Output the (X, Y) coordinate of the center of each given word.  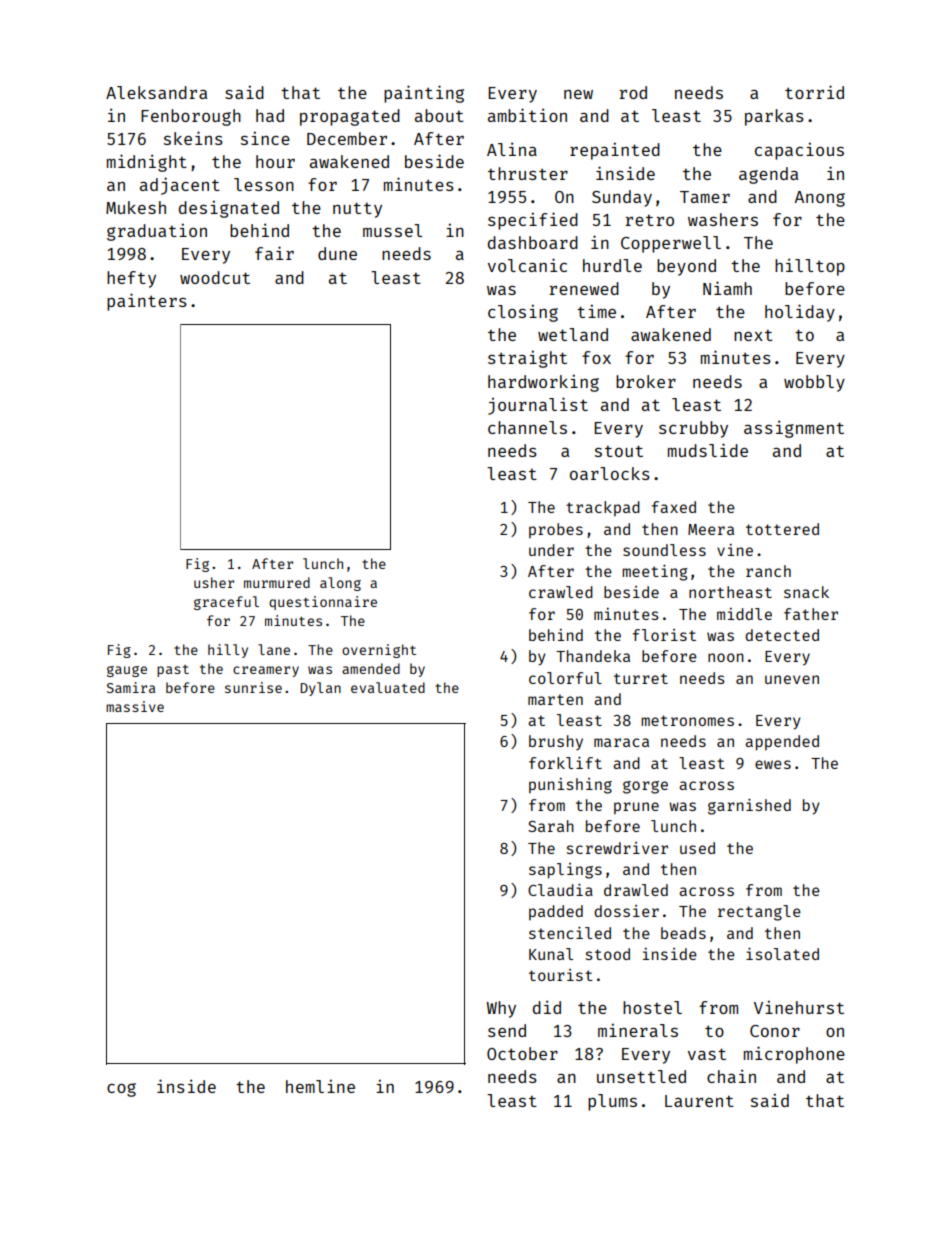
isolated (782, 954)
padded (556, 912)
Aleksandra (156, 92)
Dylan (320, 689)
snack (806, 592)
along (340, 584)
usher (214, 582)
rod (633, 92)
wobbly (814, 383)
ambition (527, 115)
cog (121, 1090)
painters (147, 302)
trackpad (603, 508)
